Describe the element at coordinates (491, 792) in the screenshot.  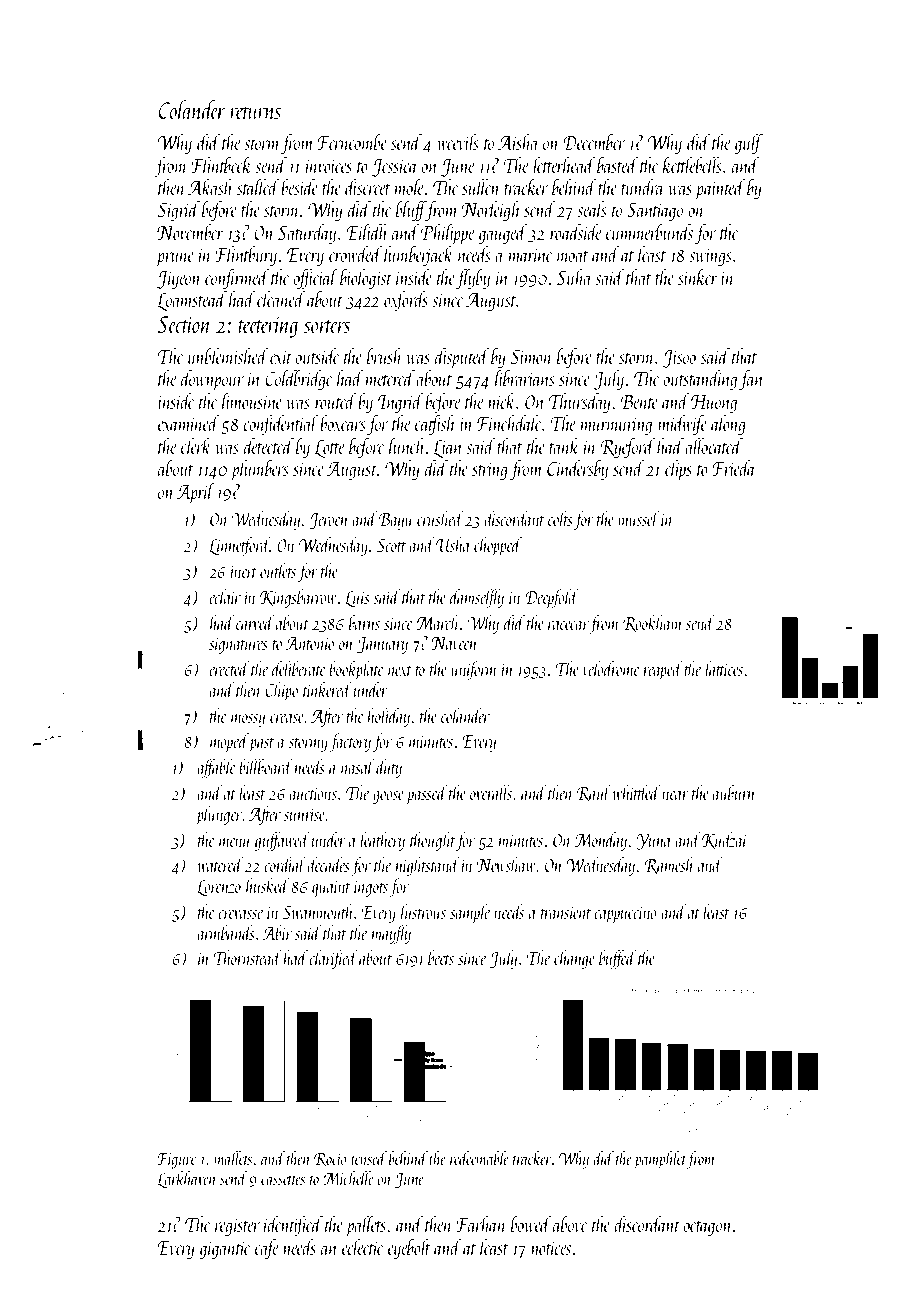
I see `overalls` at that location.
